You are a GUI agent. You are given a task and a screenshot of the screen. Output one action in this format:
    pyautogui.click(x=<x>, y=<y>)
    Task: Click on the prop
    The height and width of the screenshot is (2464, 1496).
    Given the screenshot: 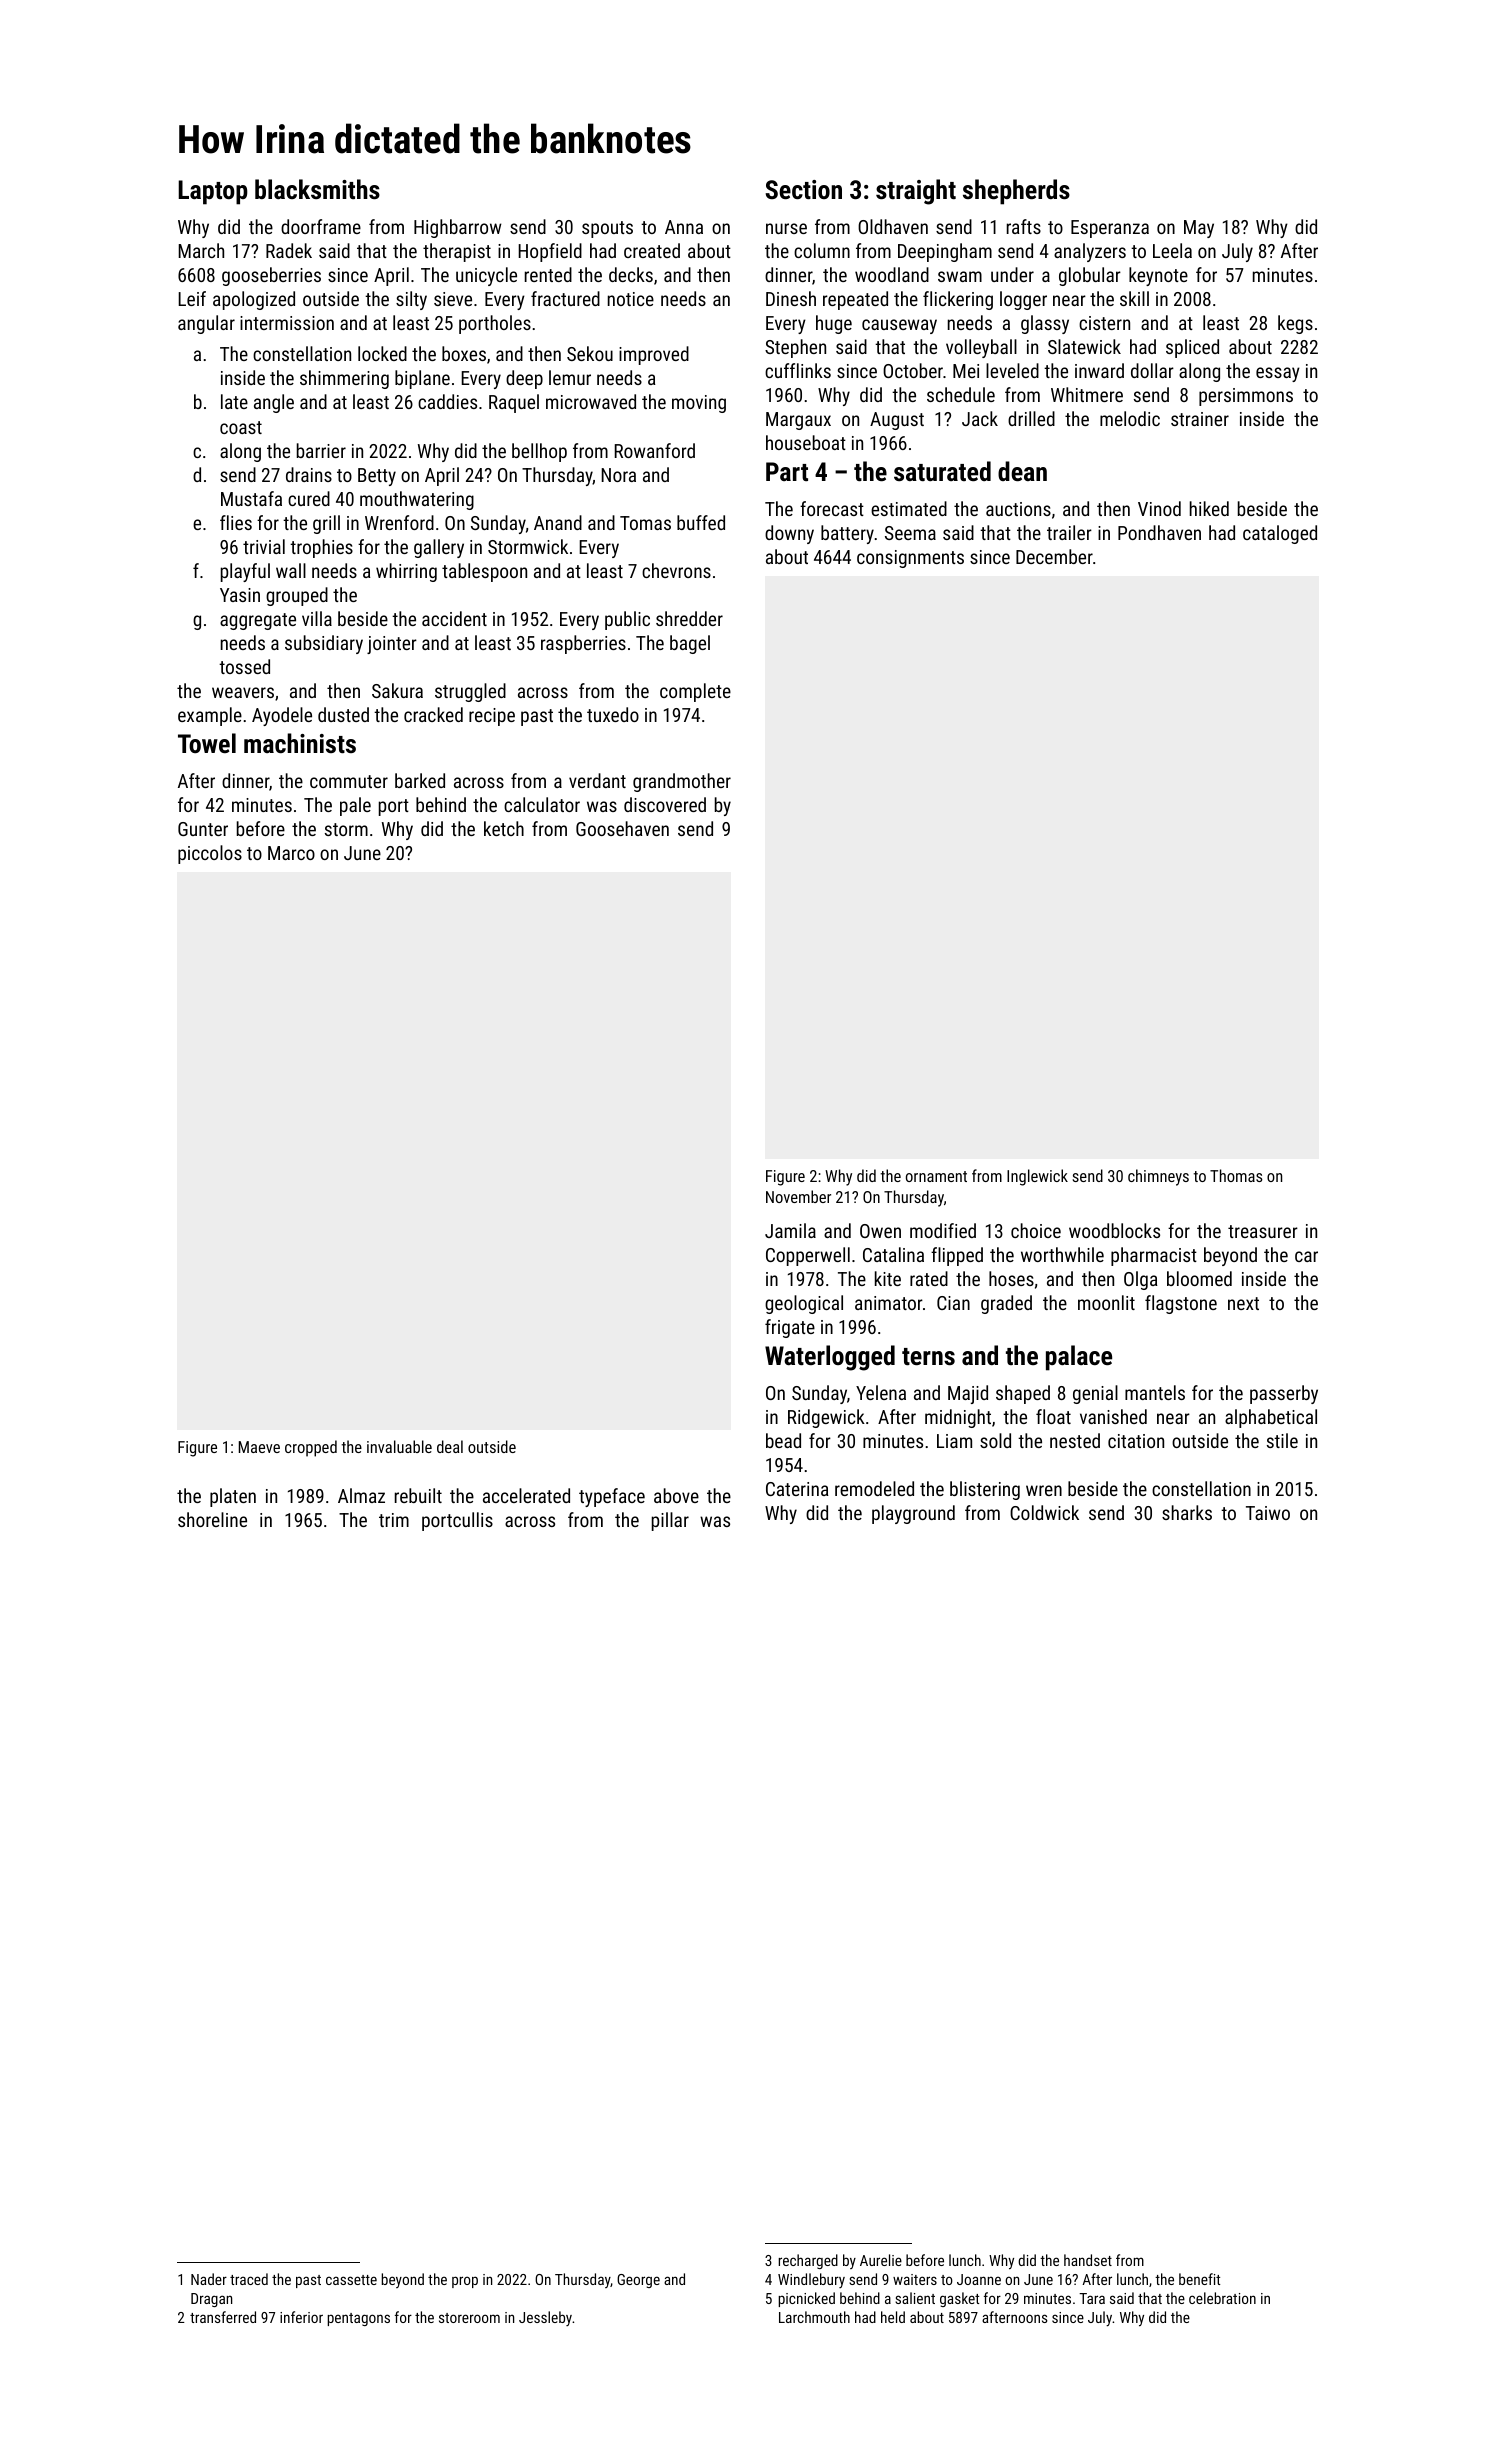 What is the action you would take?
    pyautogui.click(x=465, y=2282)
